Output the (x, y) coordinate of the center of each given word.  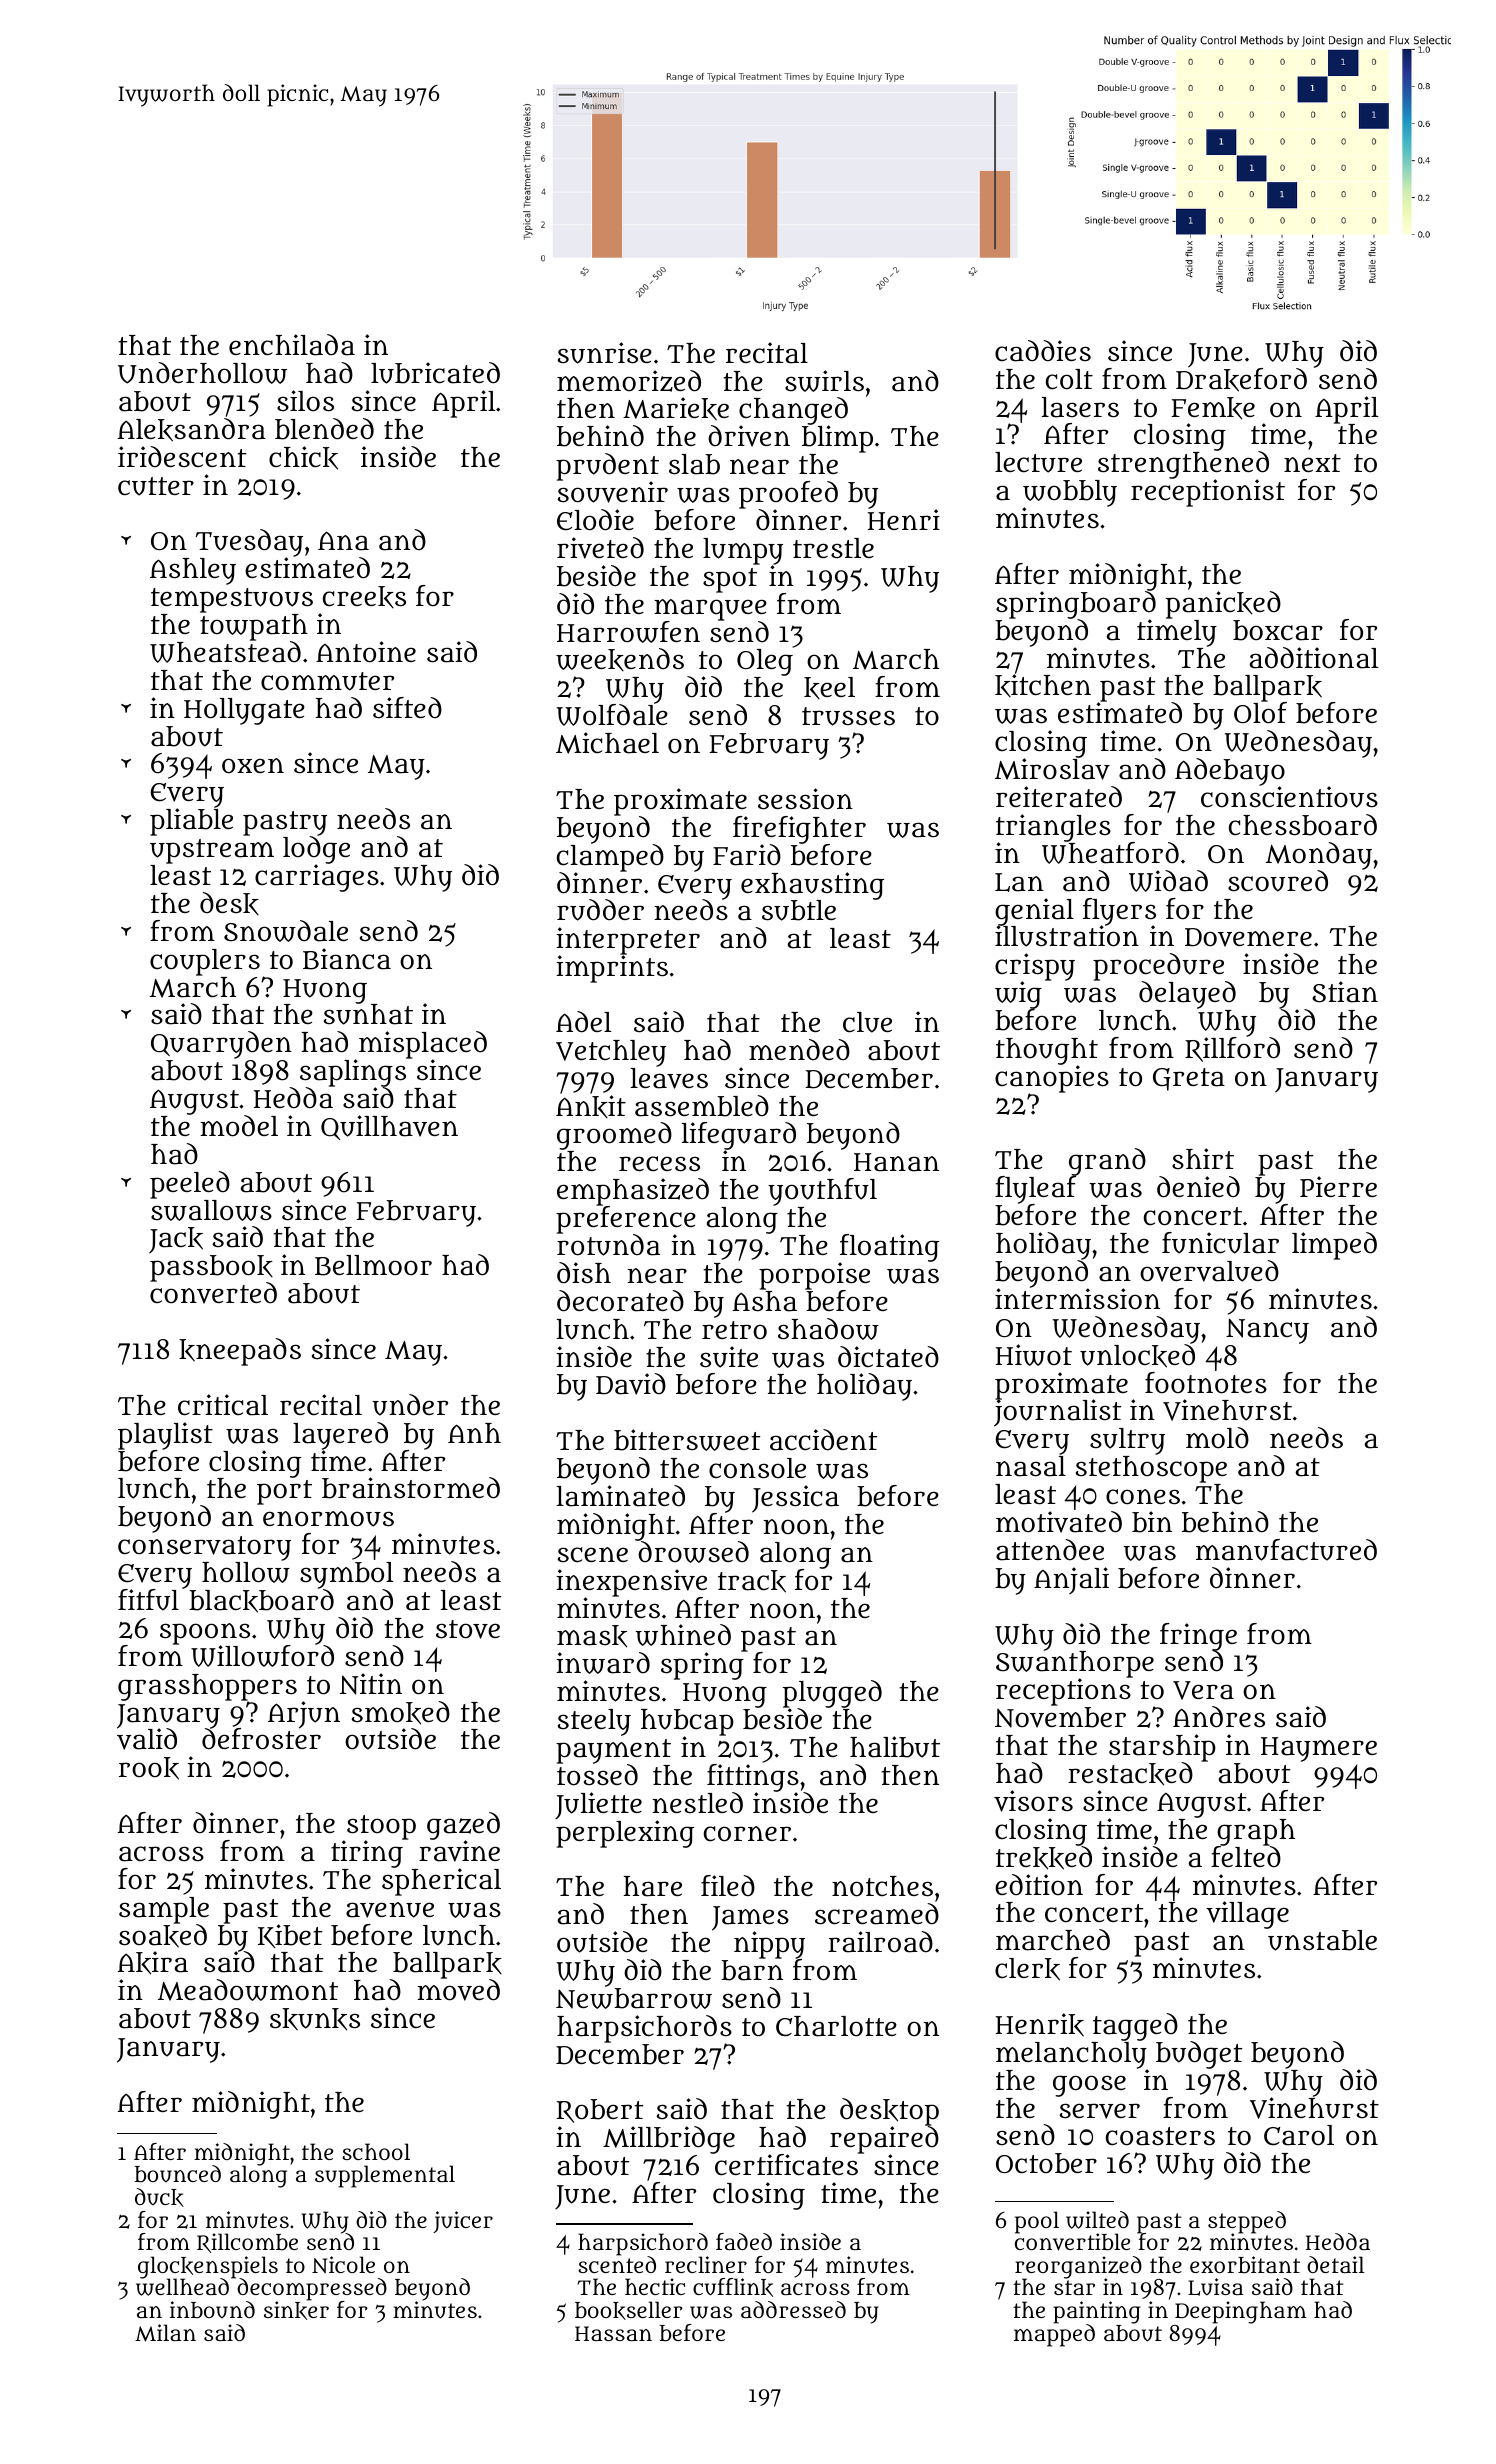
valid (147, 1739)
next (1312, 463)
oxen (253, 766)
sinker (296, 2310)
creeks (364, 597)
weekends (620, 659)
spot (730, 580)
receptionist (1208, 493)
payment (613, 1751)
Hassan (613, 2333)
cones (1143, 1497)
